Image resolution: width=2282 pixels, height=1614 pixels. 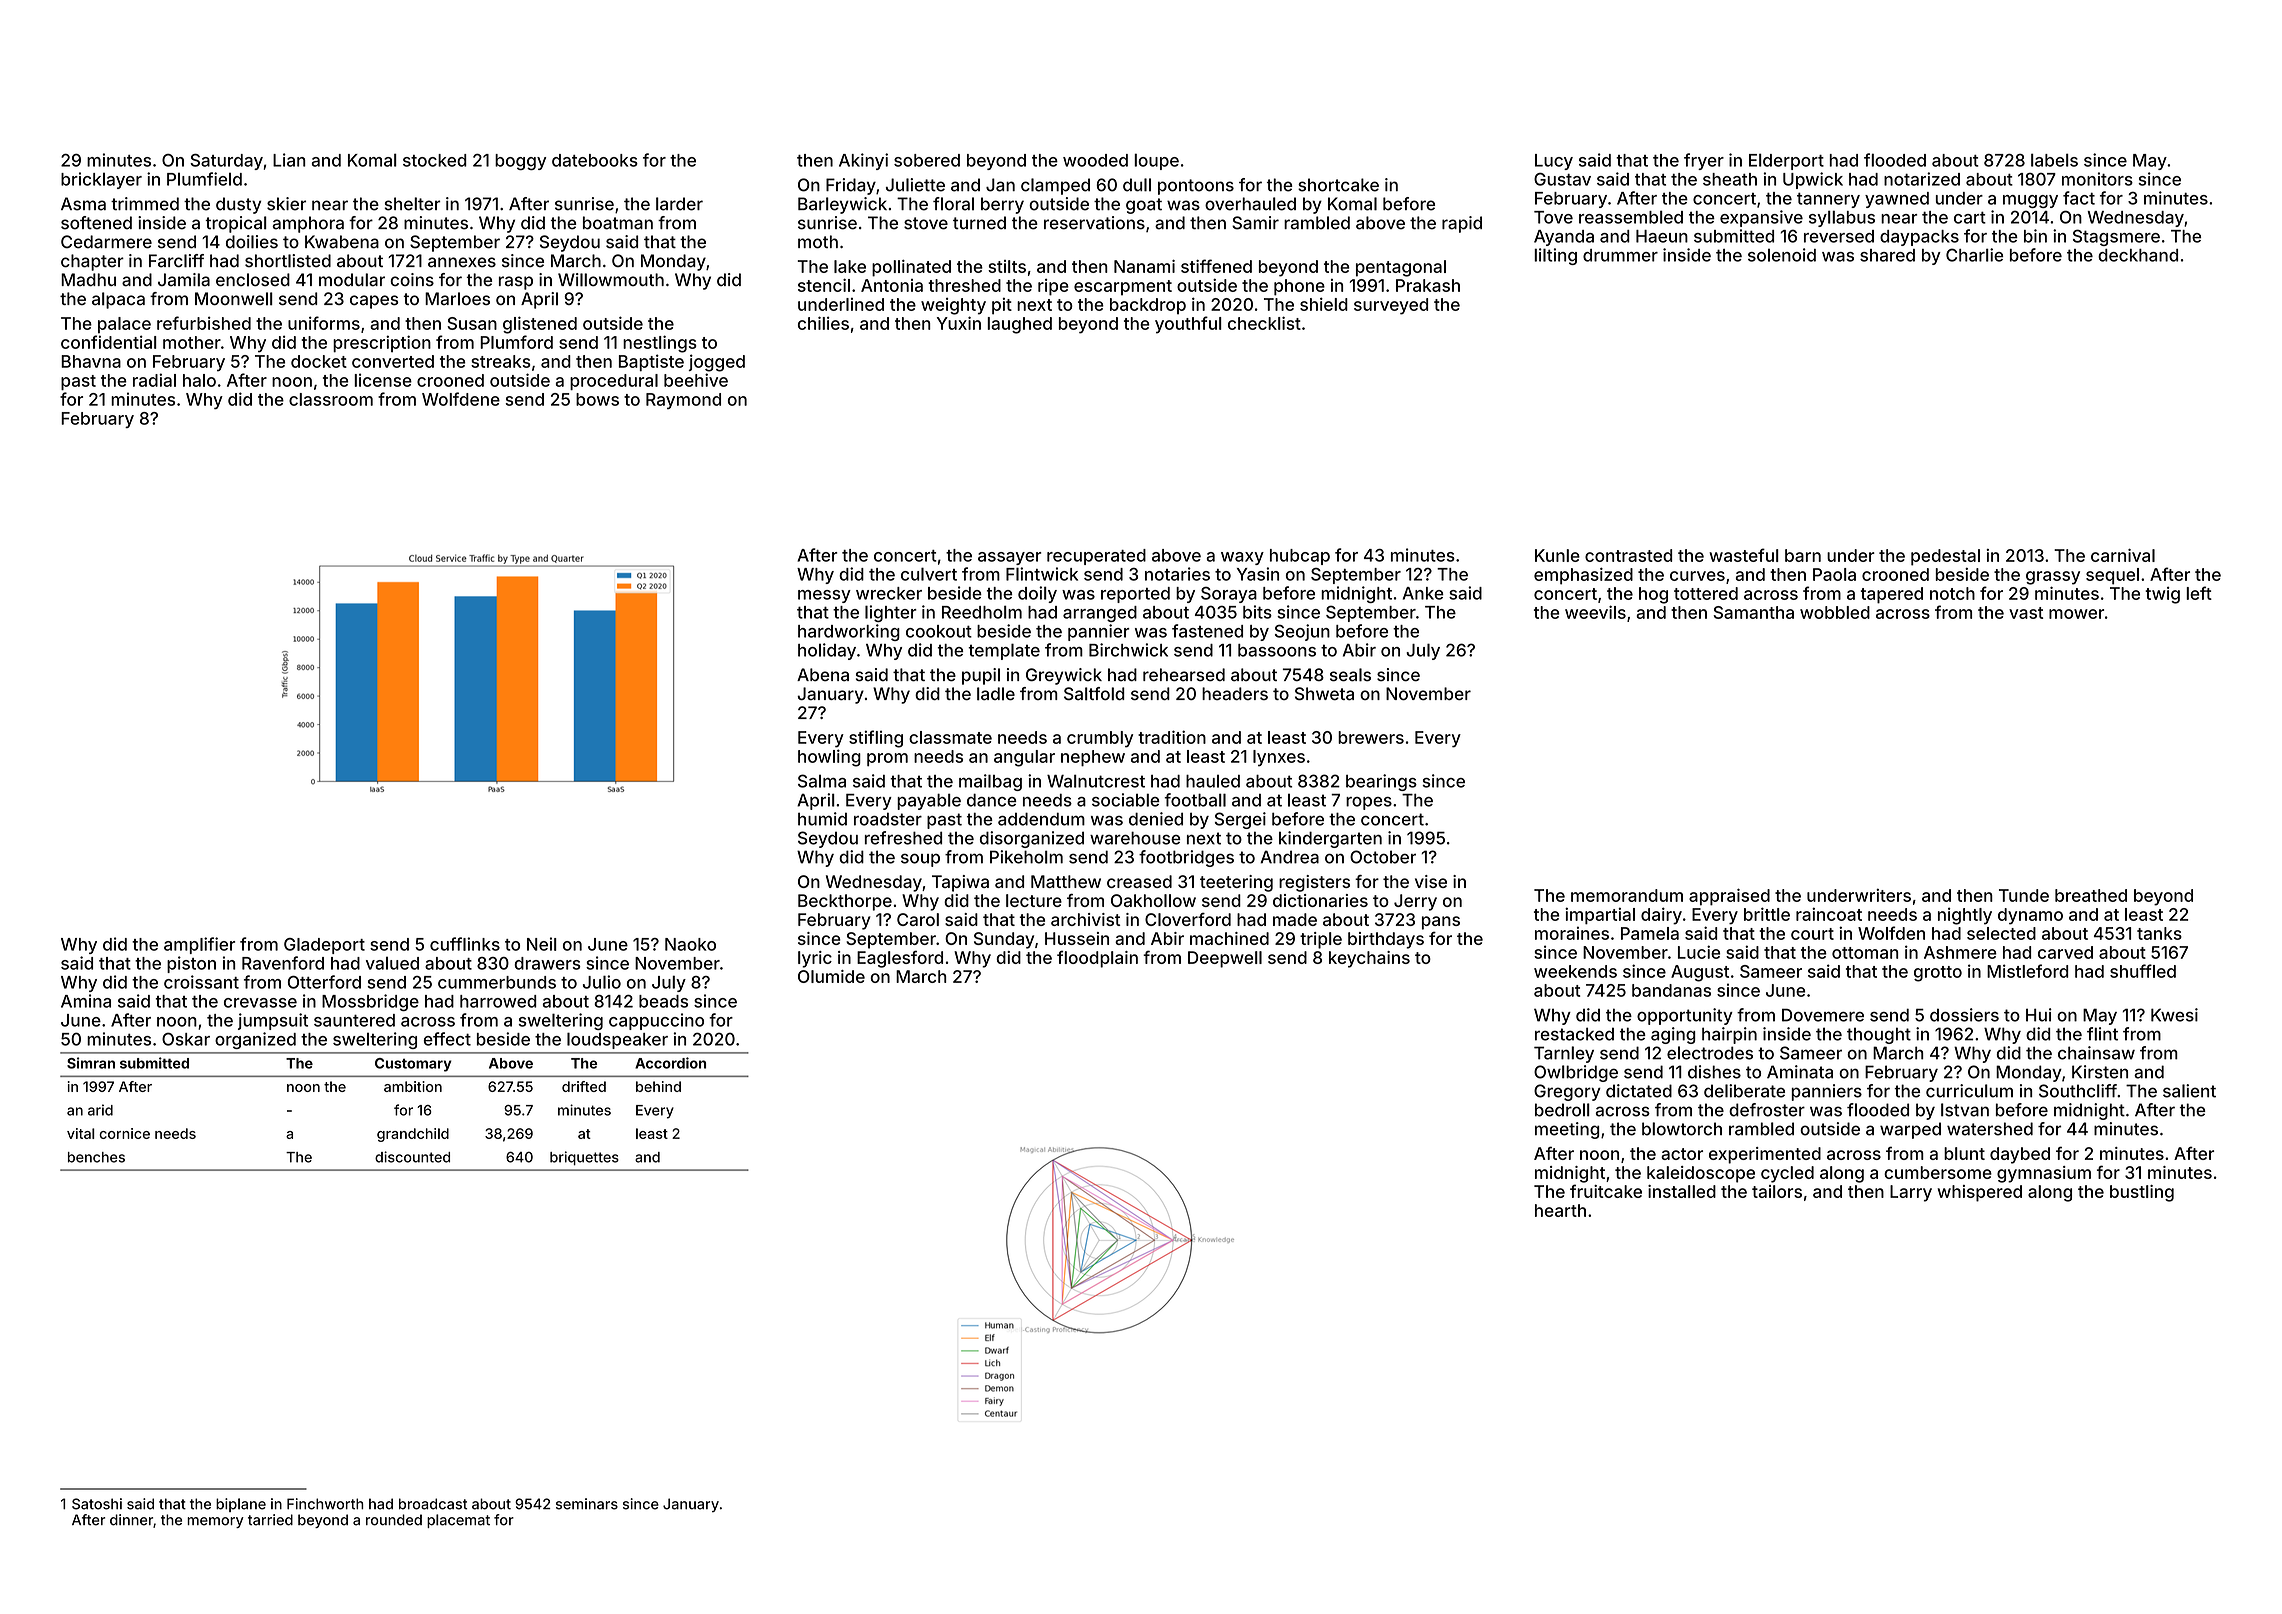 I want to click on salient, so click(x=2189, y=1091).
